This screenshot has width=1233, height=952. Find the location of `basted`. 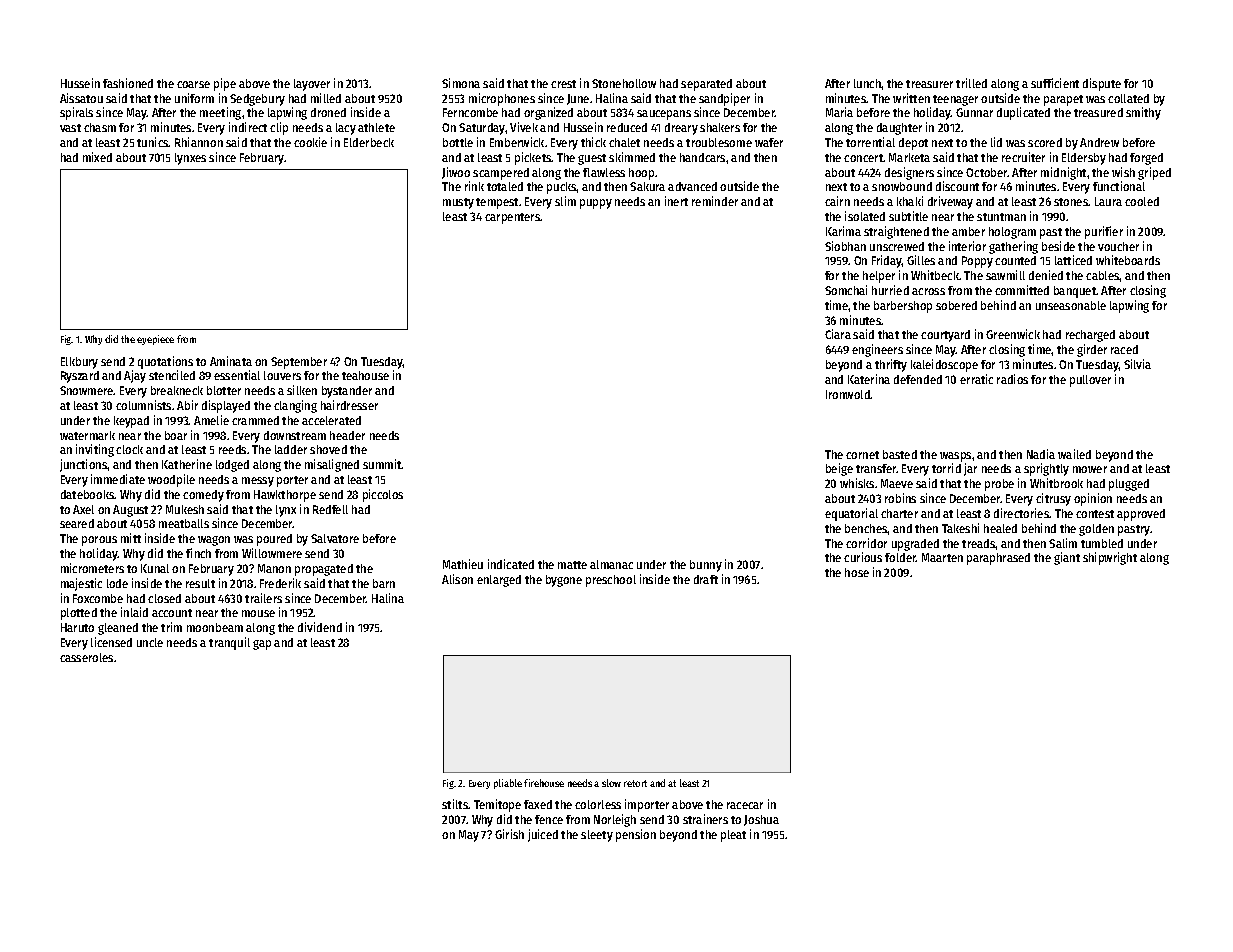

basted is located at coordinates (900, 454).
